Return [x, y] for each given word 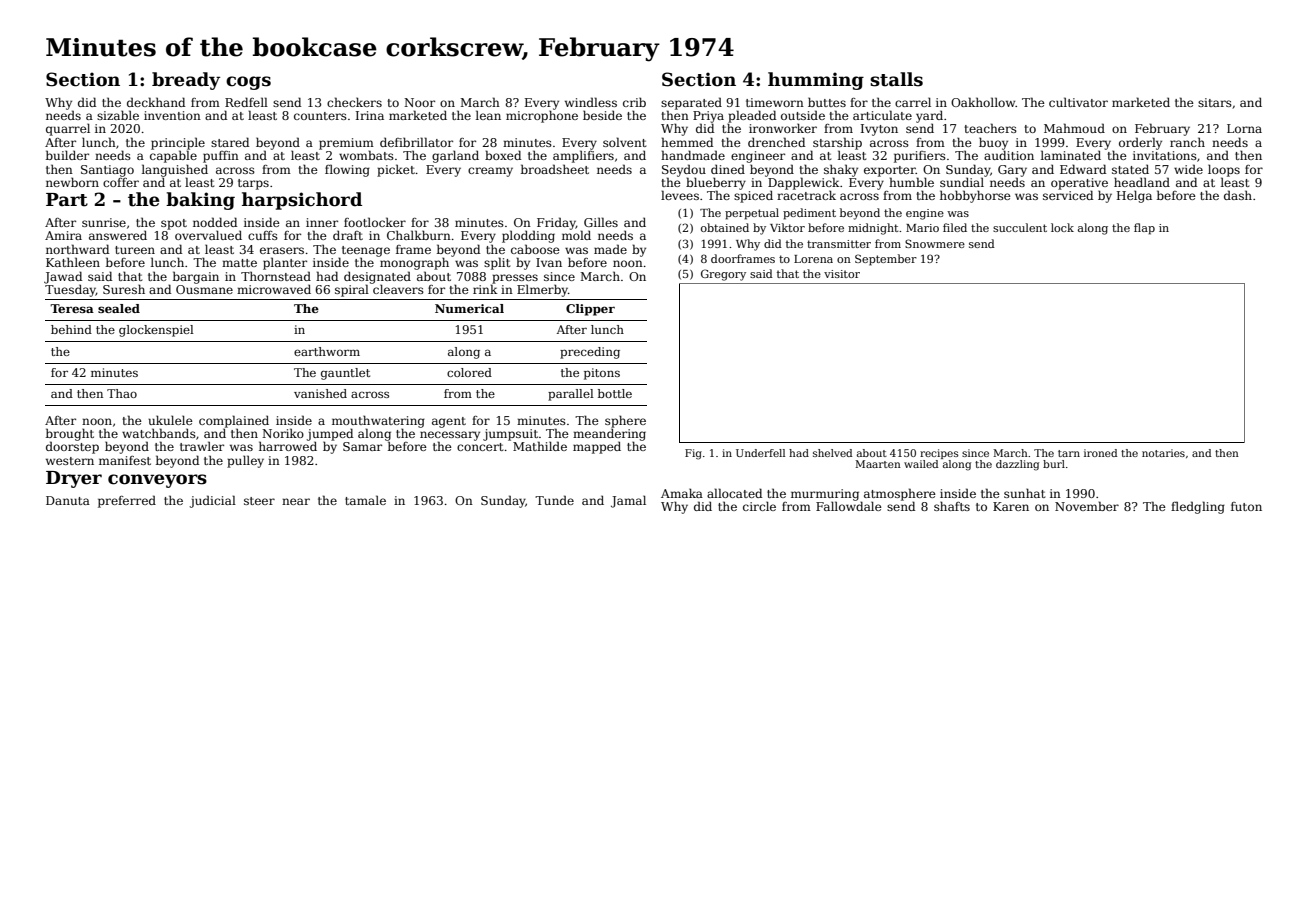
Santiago [107, 171]
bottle [615, 393]
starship [837, 143]
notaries [1163, 453]
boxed [503, 155]
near [296, 501]
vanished [320, 393]
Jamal [628, 501]
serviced [1068, 195]
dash [1238, 195]
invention [172, 115]
